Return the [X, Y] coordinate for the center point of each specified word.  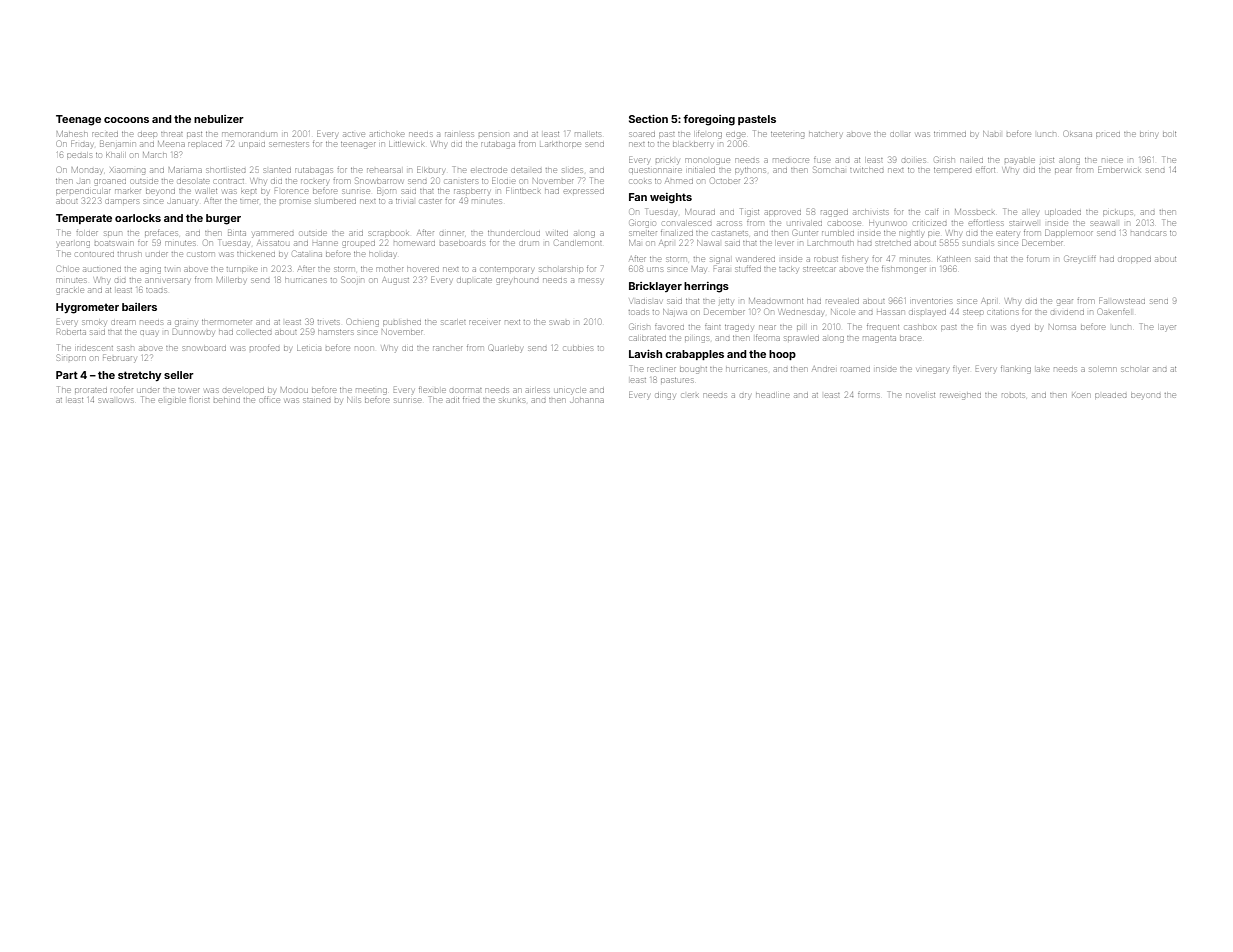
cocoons [126, 120]
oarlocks [138, 218]
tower [188, 390]
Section [648, 119]
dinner [452, 233]
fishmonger [904, 270]
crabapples [694, 355]
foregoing [709, 120]
